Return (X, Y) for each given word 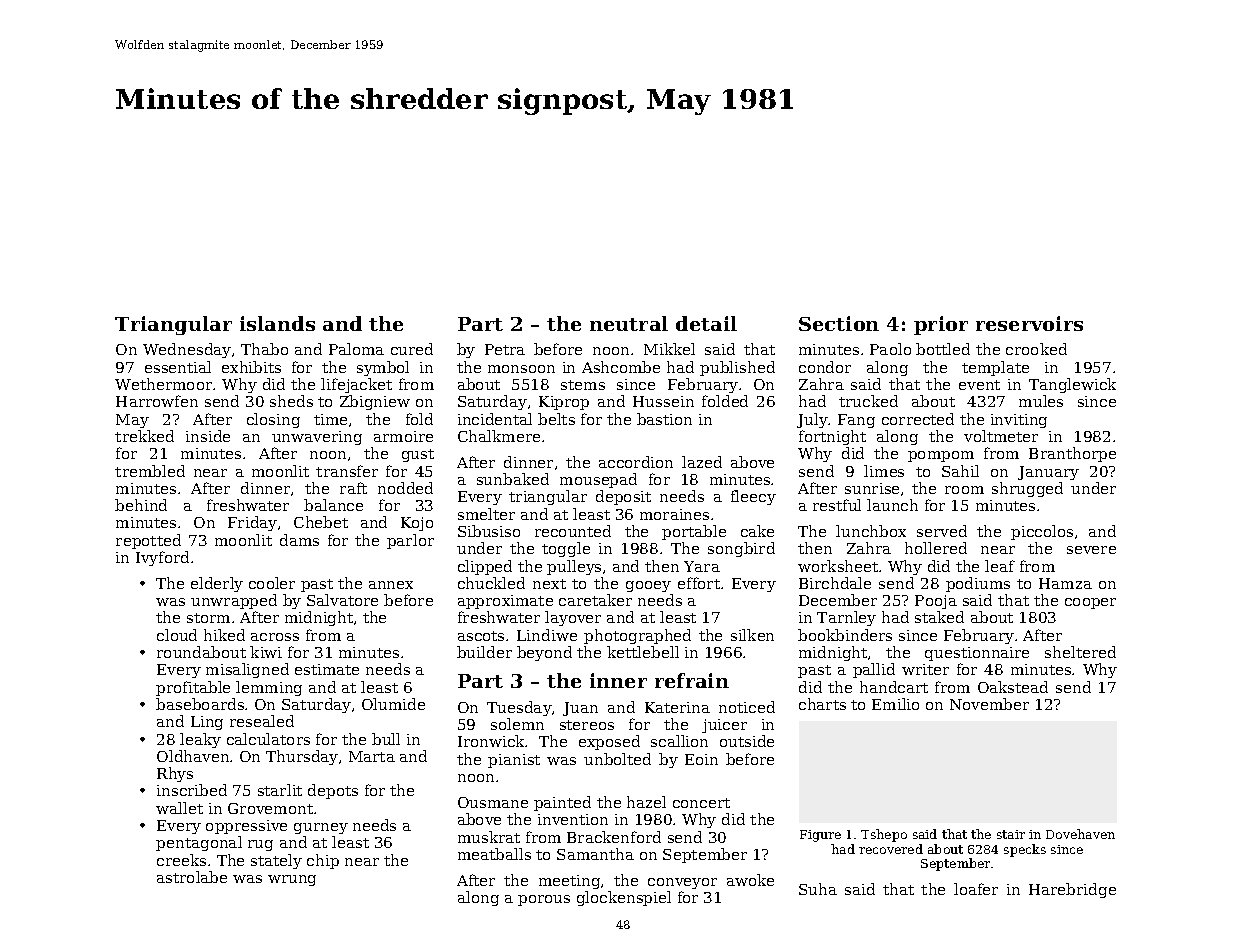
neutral (629, 323)
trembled (150, 471)
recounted (573, 531)
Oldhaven (193, 756)
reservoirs (1029, 323)
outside (747, 741)
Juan (580, 709)
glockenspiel (624, 898)
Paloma (356, 349)
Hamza (1065, 583)
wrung (292, 880)
